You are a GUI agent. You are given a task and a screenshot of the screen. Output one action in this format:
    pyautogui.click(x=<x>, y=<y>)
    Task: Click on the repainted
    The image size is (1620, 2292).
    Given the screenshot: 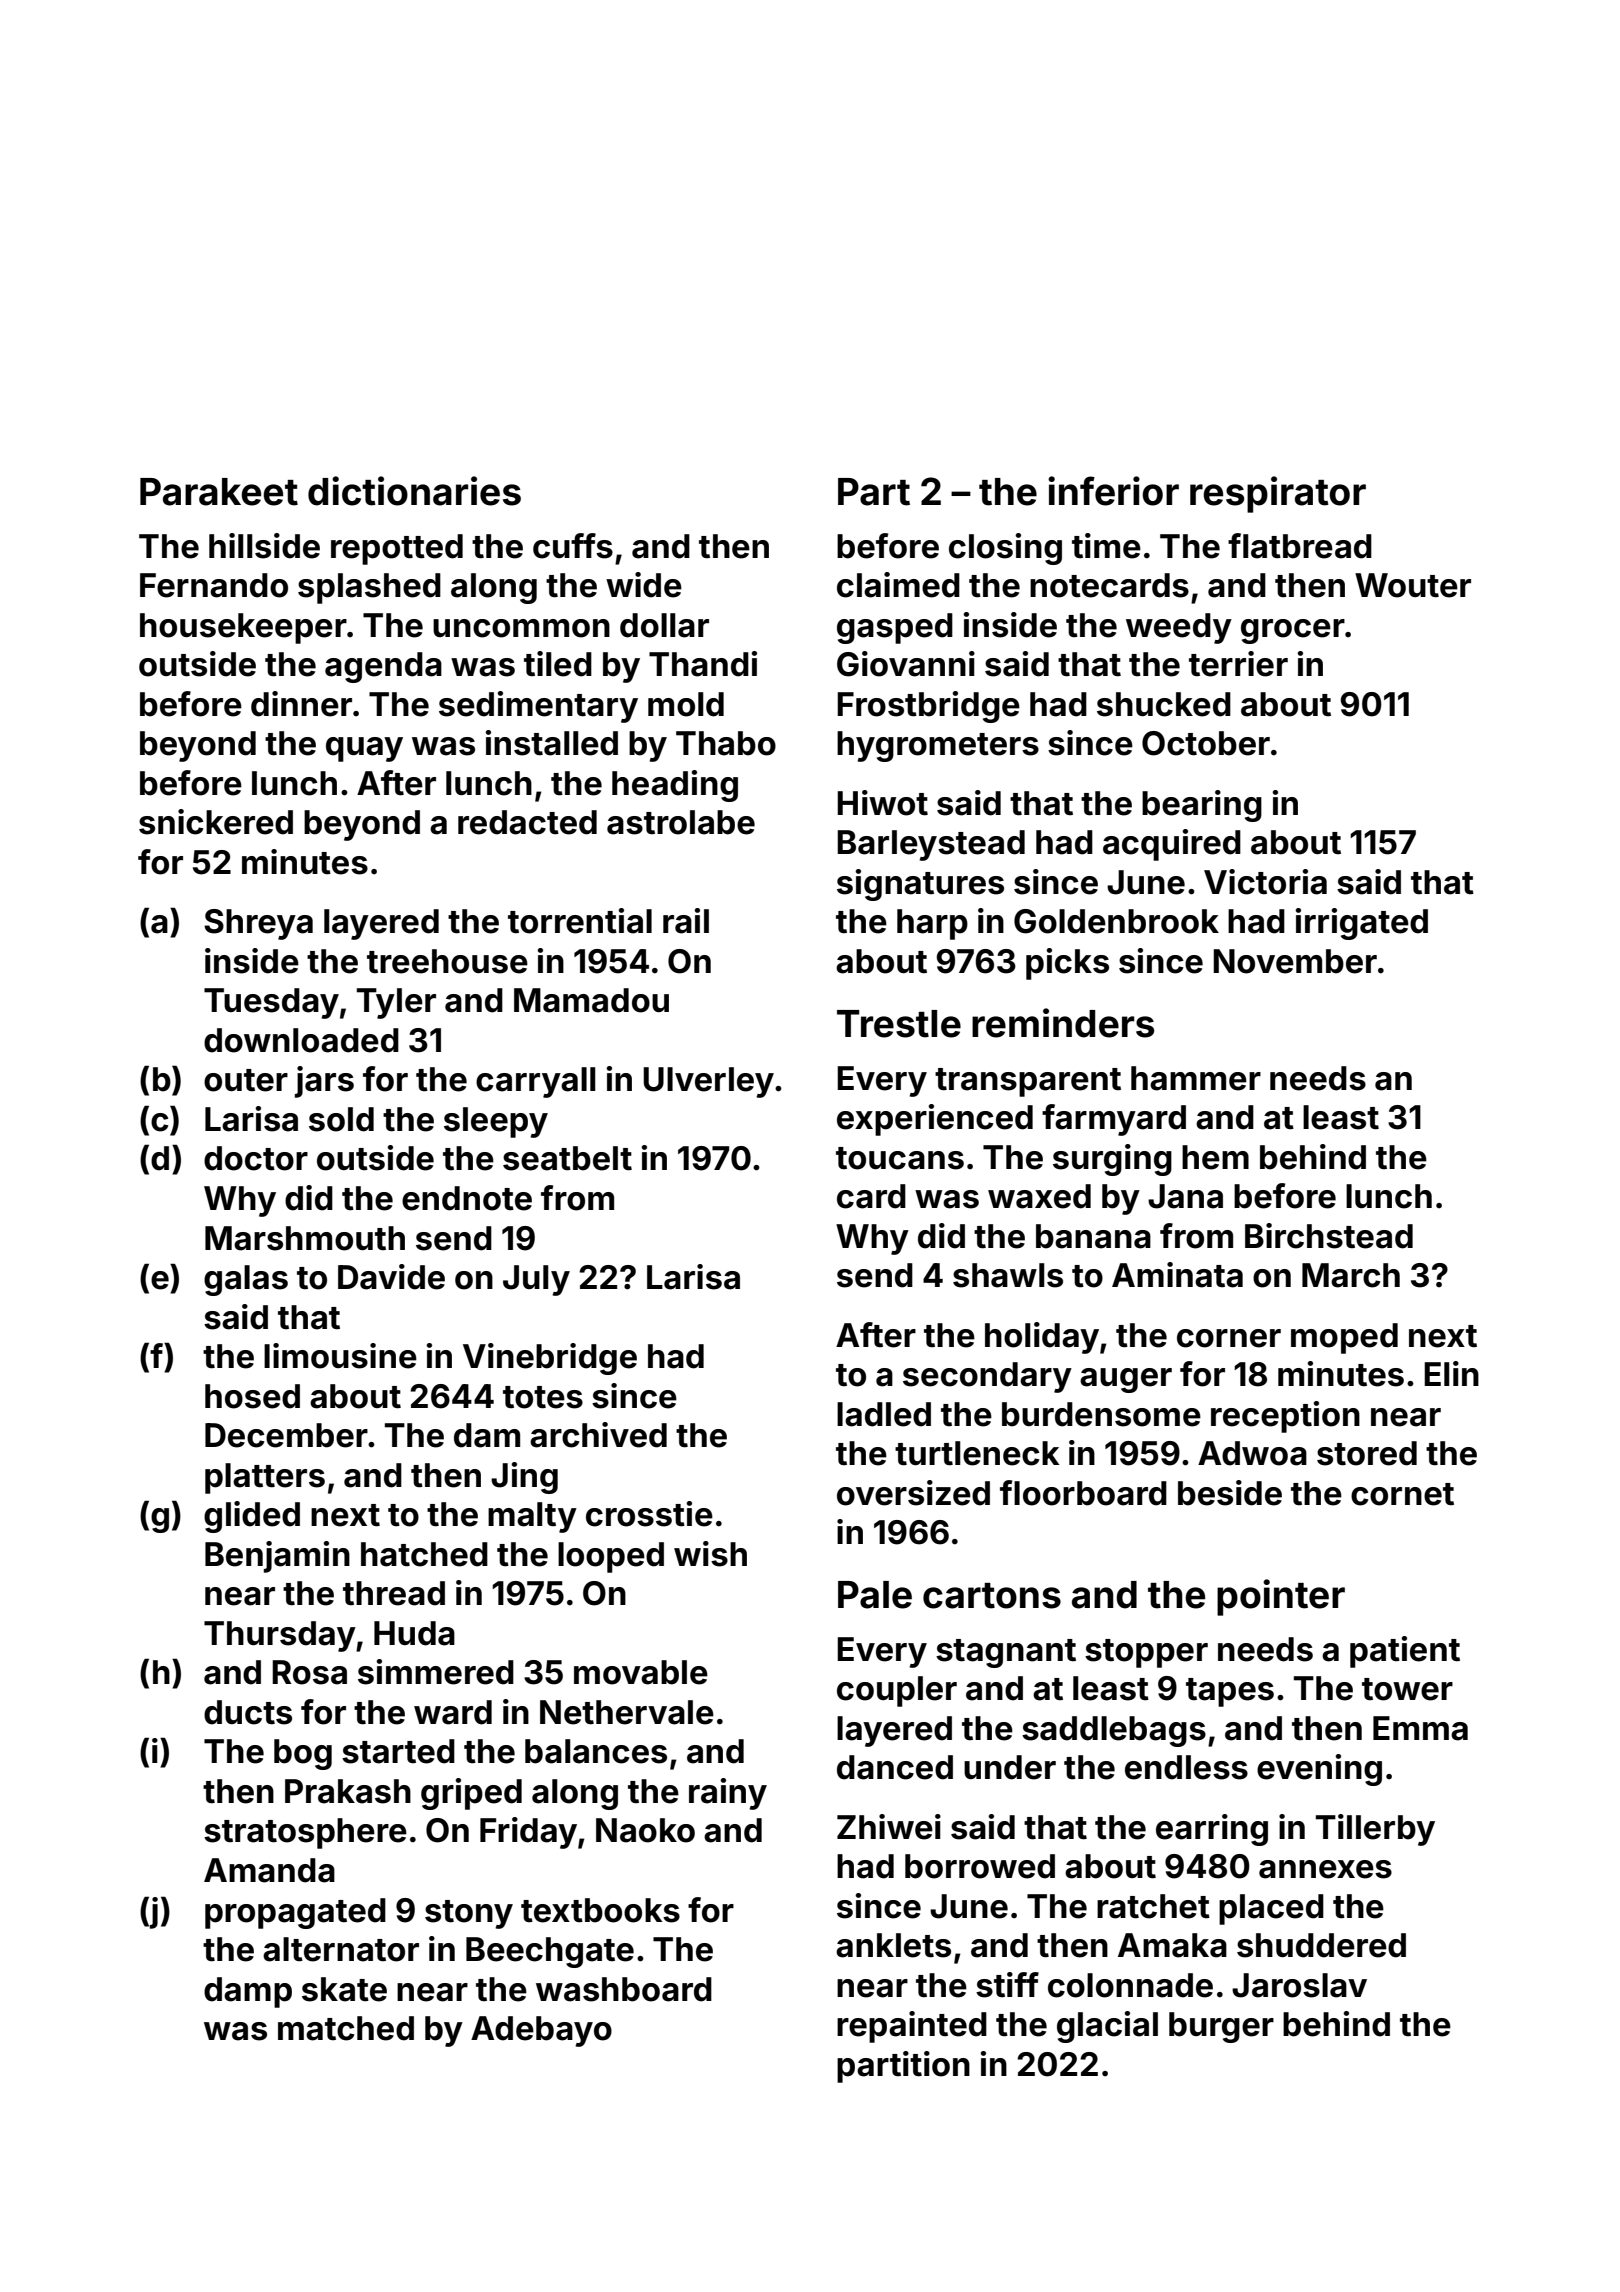 What is the action you would take?
    pyautogui.click(x=912, y=2027)
